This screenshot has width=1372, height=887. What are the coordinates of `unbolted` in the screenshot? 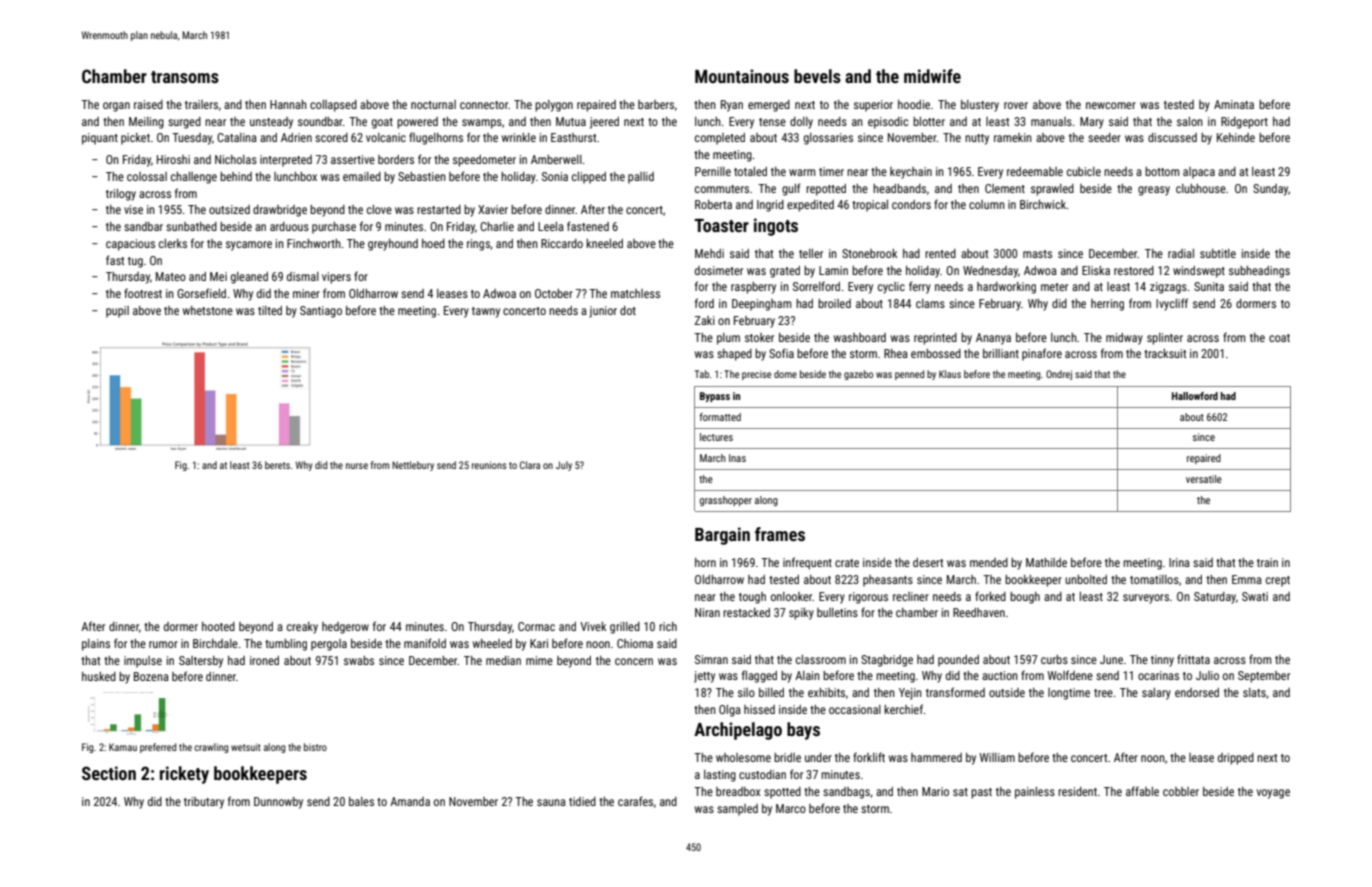 It's located at (1086, 579).
